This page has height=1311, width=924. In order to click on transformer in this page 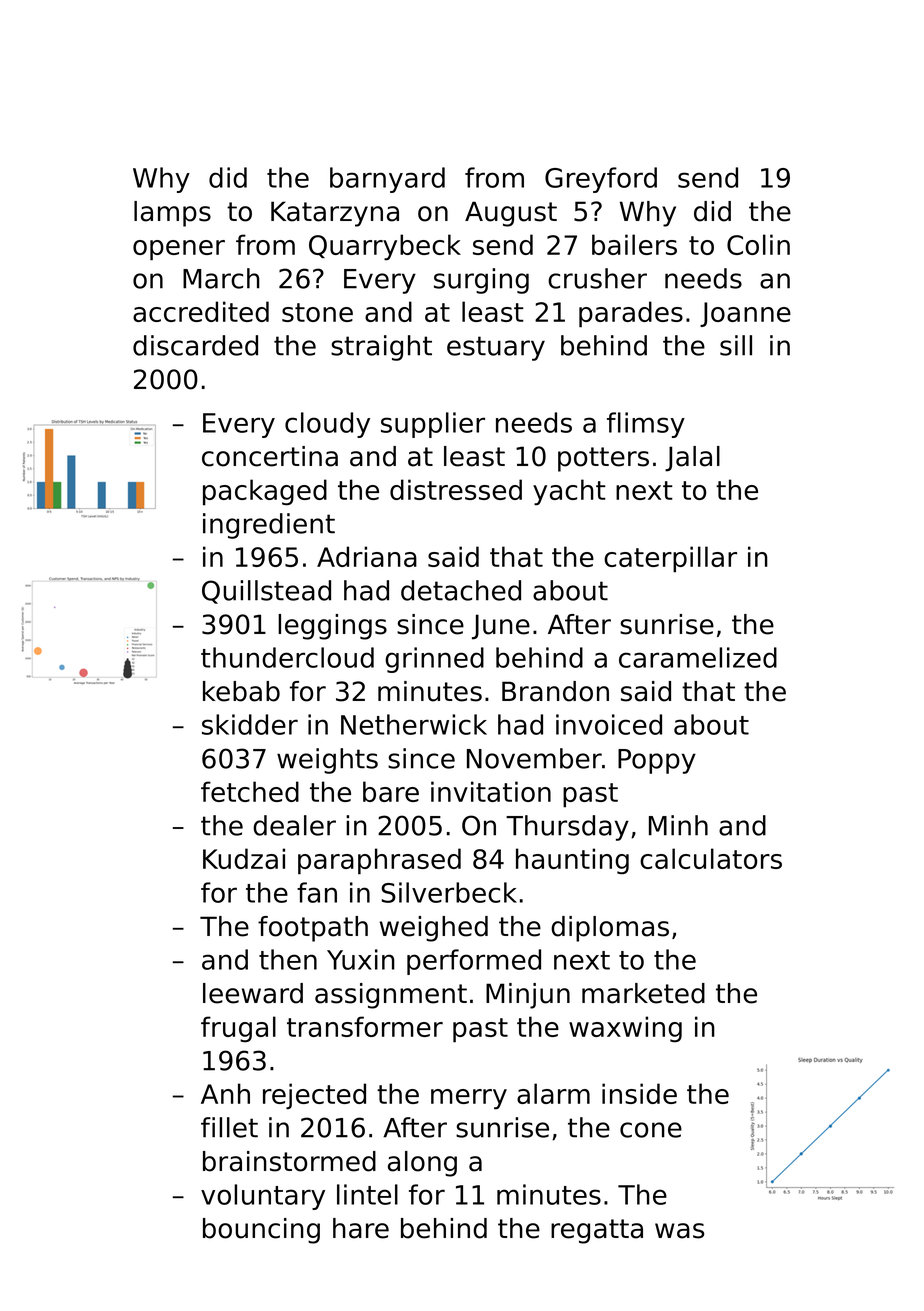, I will do `click(365, 1026)`.
